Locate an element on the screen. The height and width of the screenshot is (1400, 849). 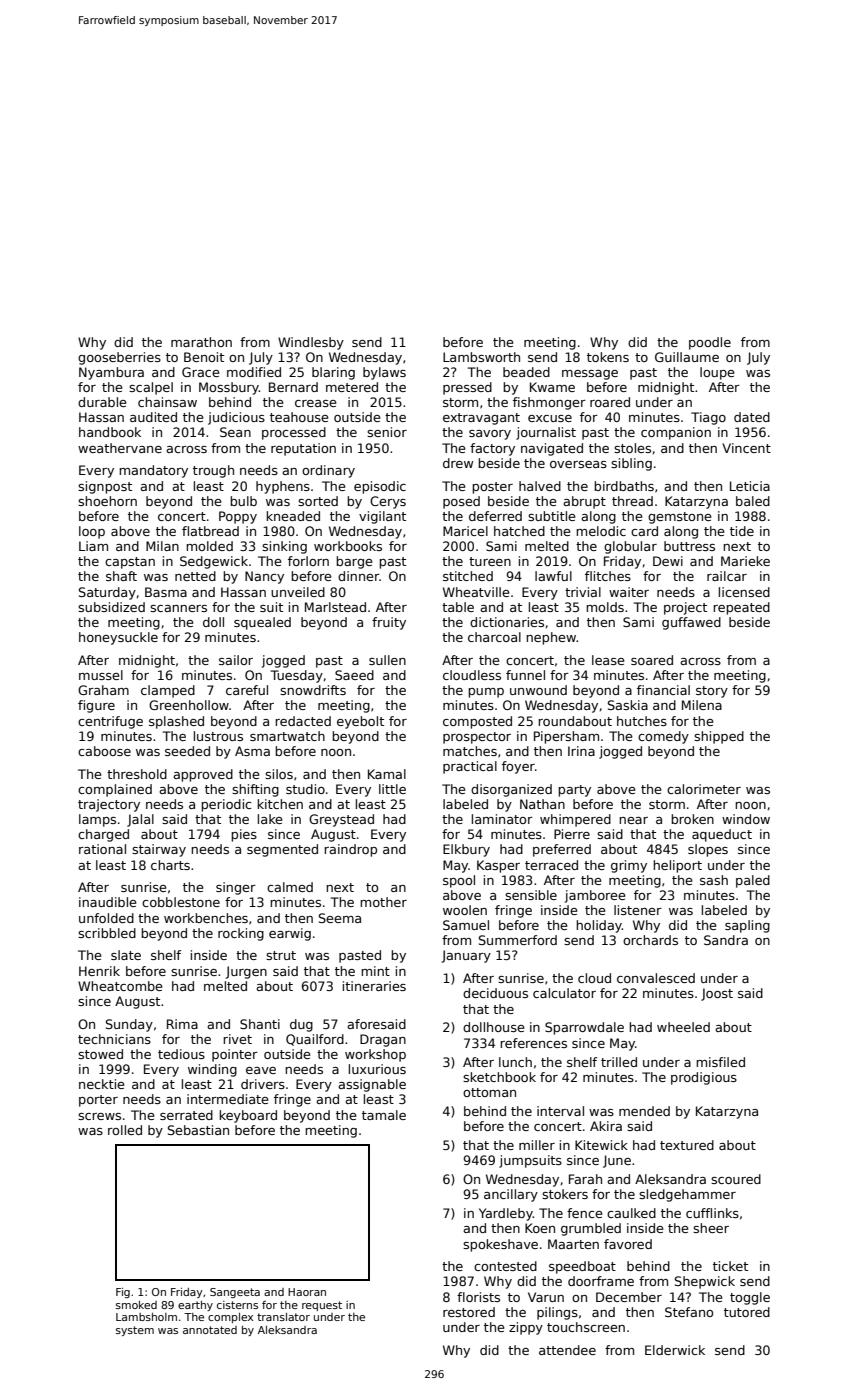
marathon is located at coordinates (201, 342).
